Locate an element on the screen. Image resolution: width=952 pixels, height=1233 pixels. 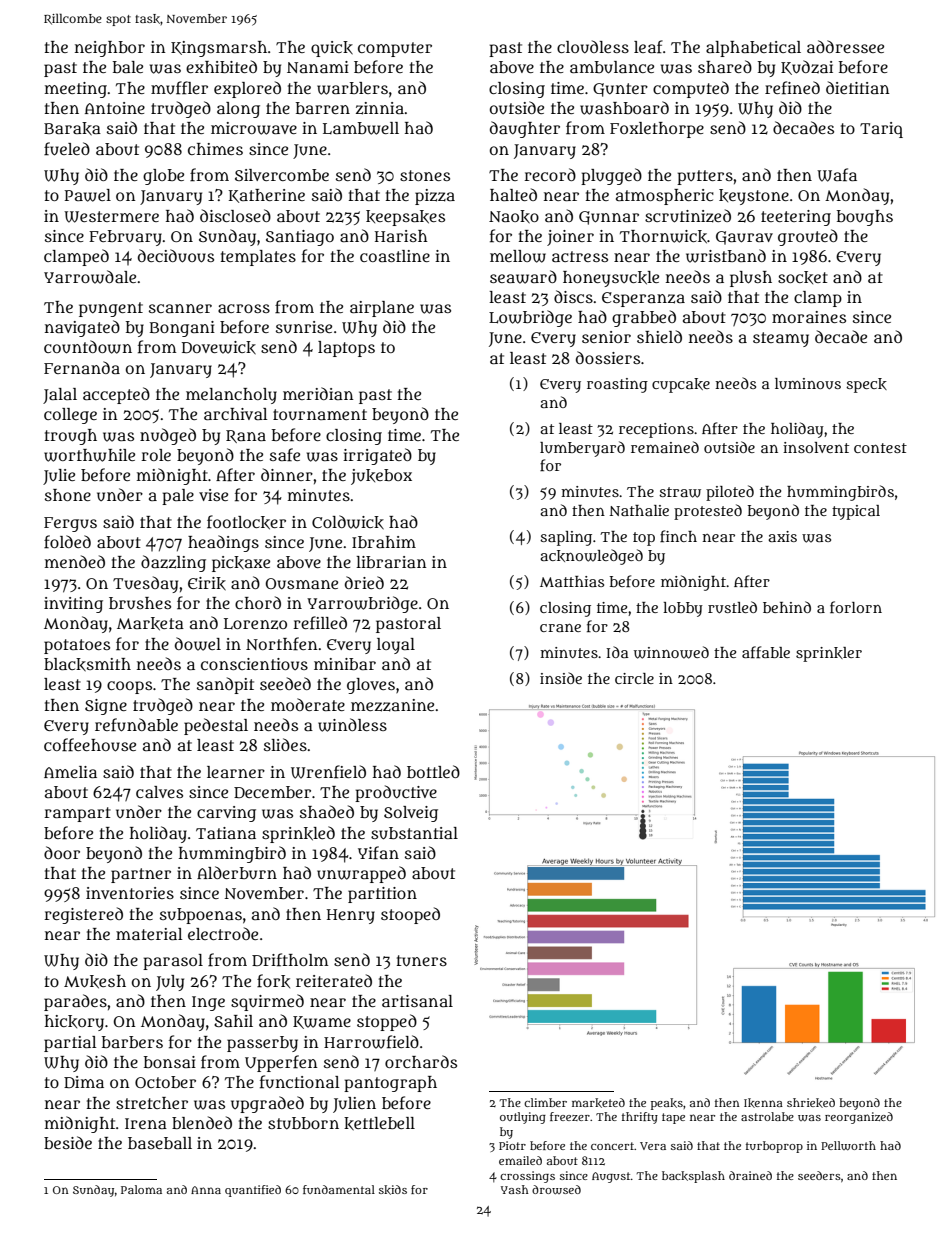
Ikenna is located at coordinates (763, 1103).
